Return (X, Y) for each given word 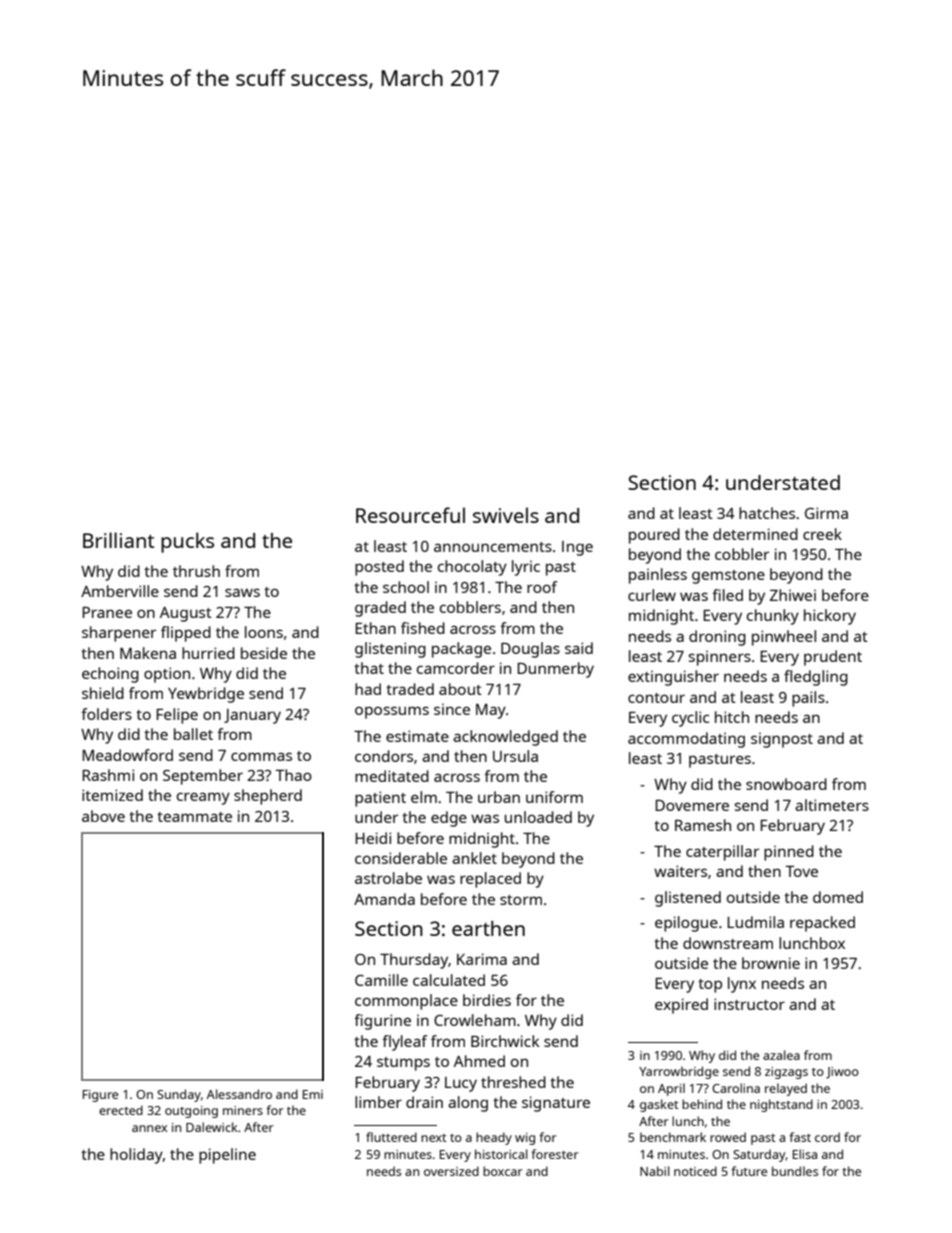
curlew (652, 595)
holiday (136, 1156)
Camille (381, 980)
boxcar (503, 1171)
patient (380, 799)
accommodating (686, 740)
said (579, 648)
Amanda (384, 899)
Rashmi (108, 775)
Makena (148, 653)
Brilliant (118, 540)
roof (542, 587)
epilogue (686, 924)
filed (727, 595)
